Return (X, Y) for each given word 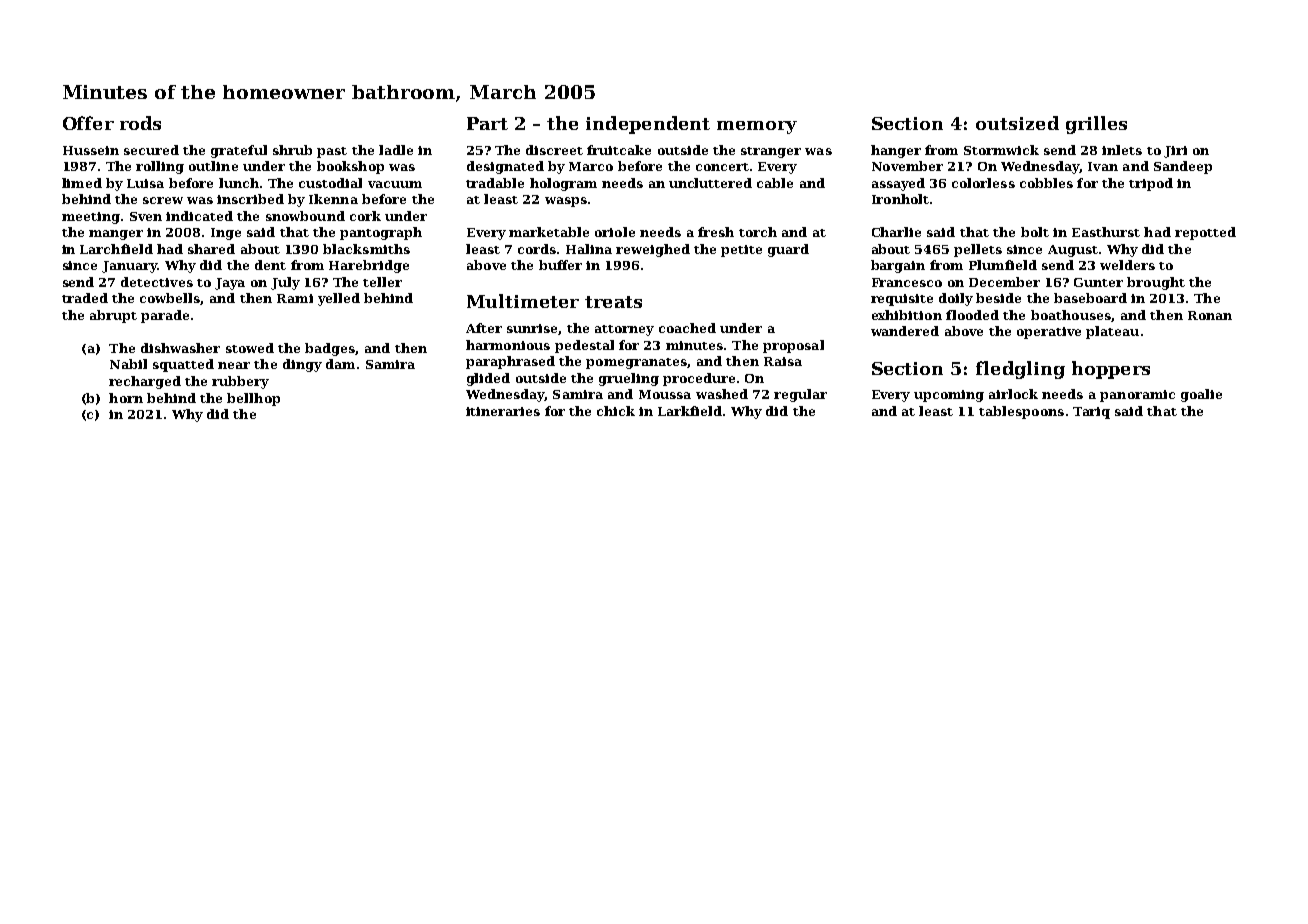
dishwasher (180, 348)
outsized (1017, 123)
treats (613, 302)
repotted (1205, 233)
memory (757, 127)
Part (487, 123)
